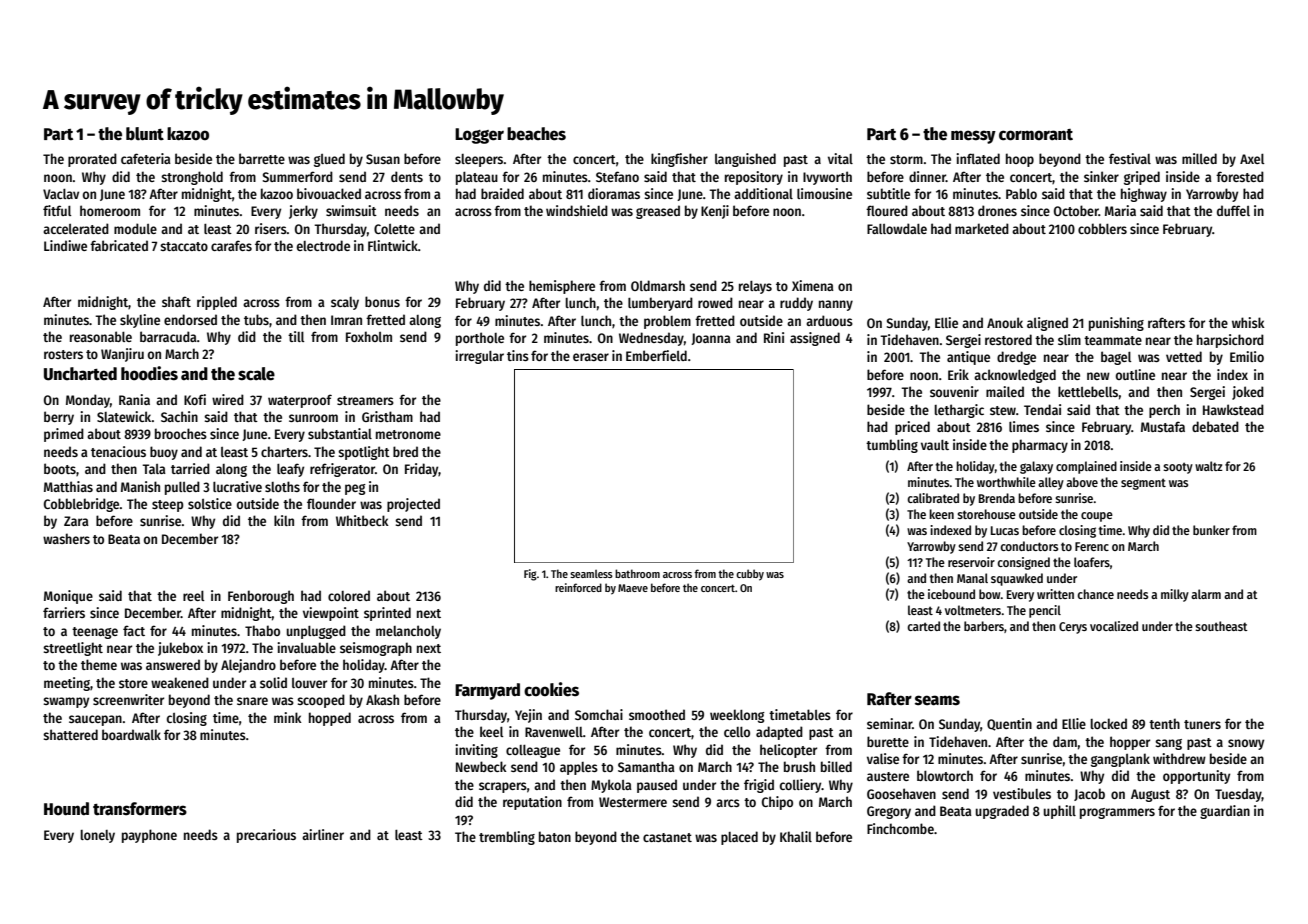 This document has height=924, width=1308. I want to click on barbers, so click(984, 626).
